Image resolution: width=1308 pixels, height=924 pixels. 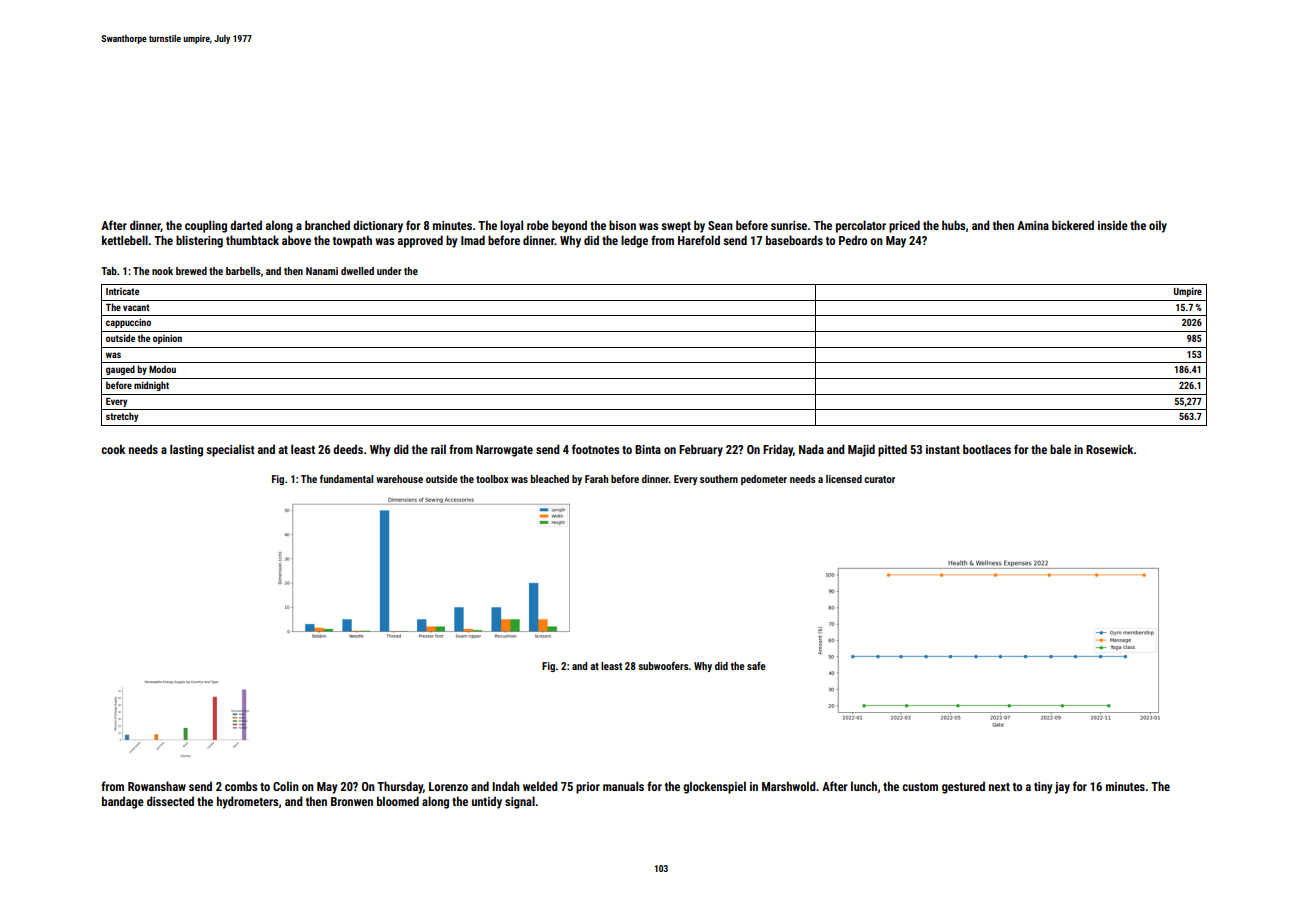 What do you see at coordinates (346, 479) in the screenshot?
I see `fundamental` at bounding box center [346, 479].
